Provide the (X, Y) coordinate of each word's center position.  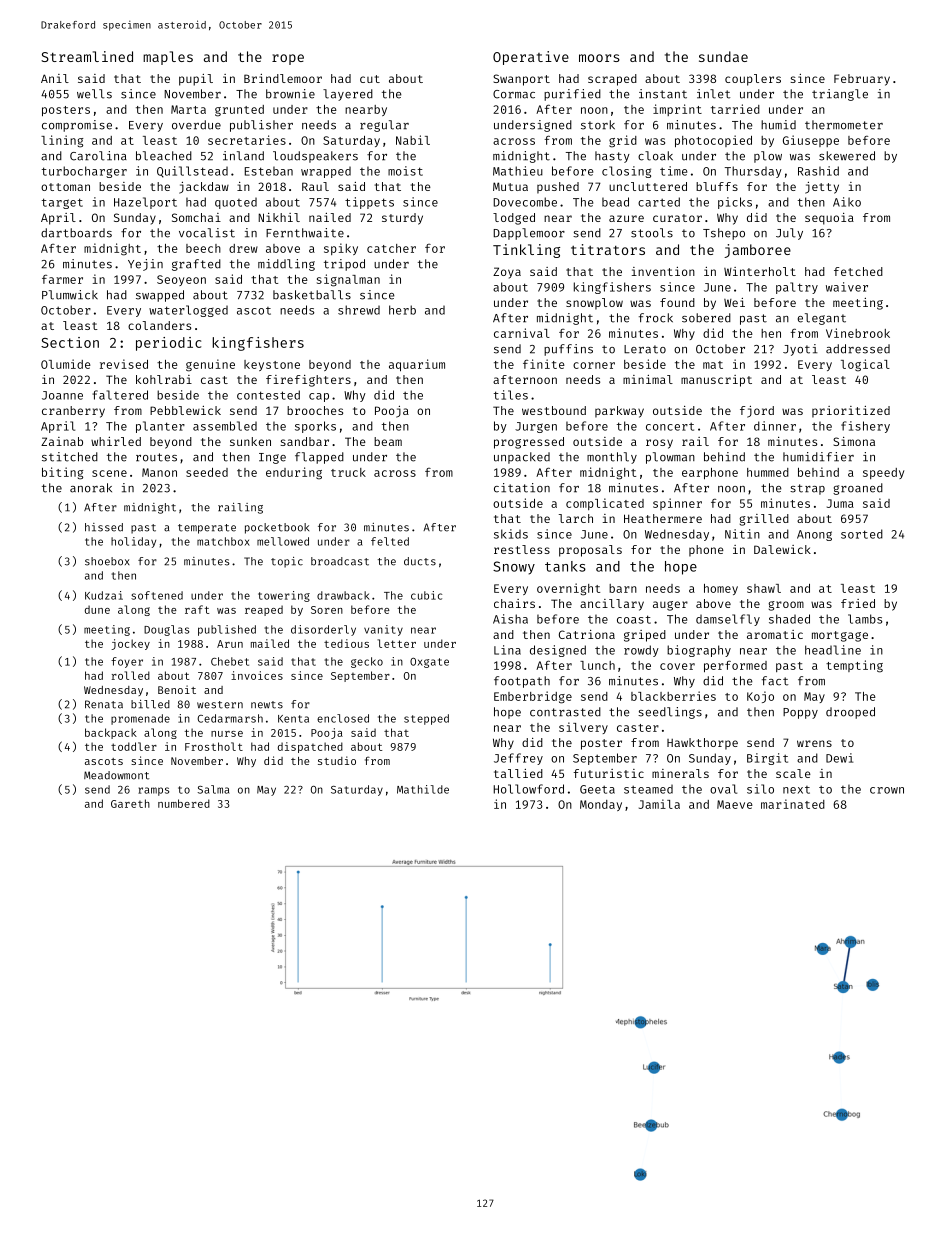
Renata (104, 704)
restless (522, 549)
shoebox (107, 561)
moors (599, 58)
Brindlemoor (283, 78)
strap (807, 489)
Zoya (507, 273)
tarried (735, 109)
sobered (706, 318)
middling (286, 265)
